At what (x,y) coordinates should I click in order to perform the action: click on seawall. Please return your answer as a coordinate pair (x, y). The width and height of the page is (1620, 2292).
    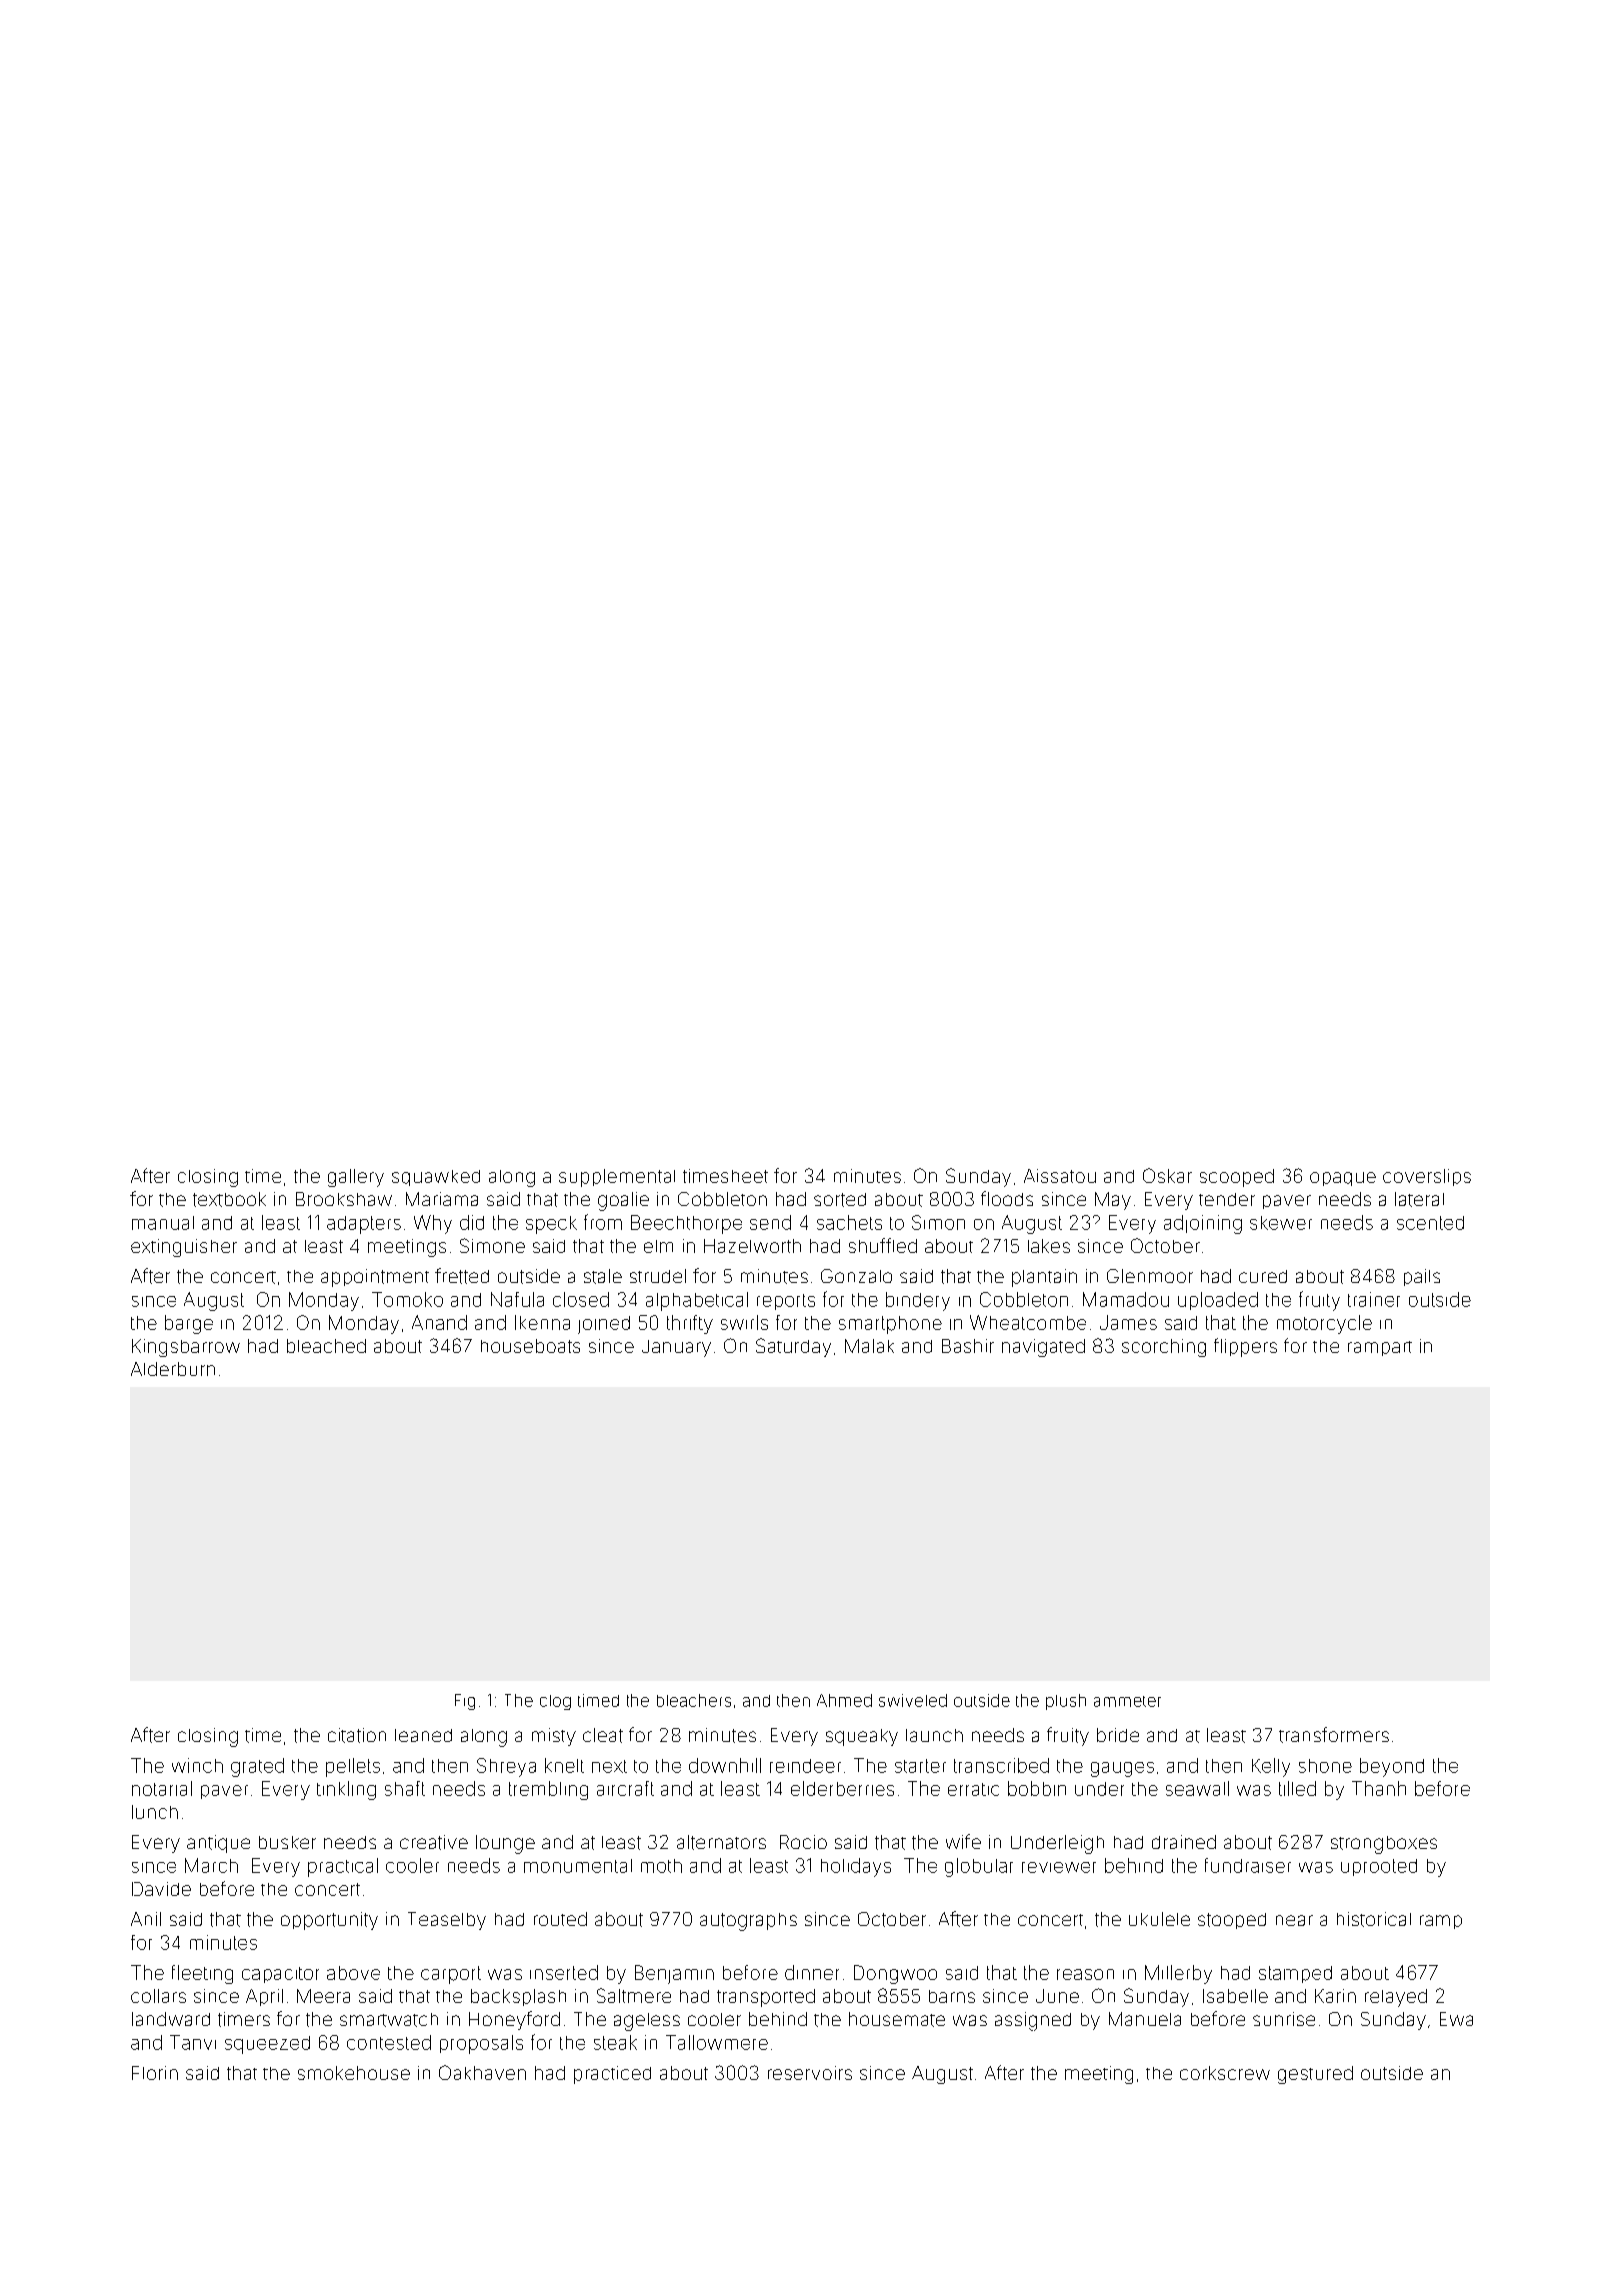
    Looking at the image, I should click on (1197, 1788).
